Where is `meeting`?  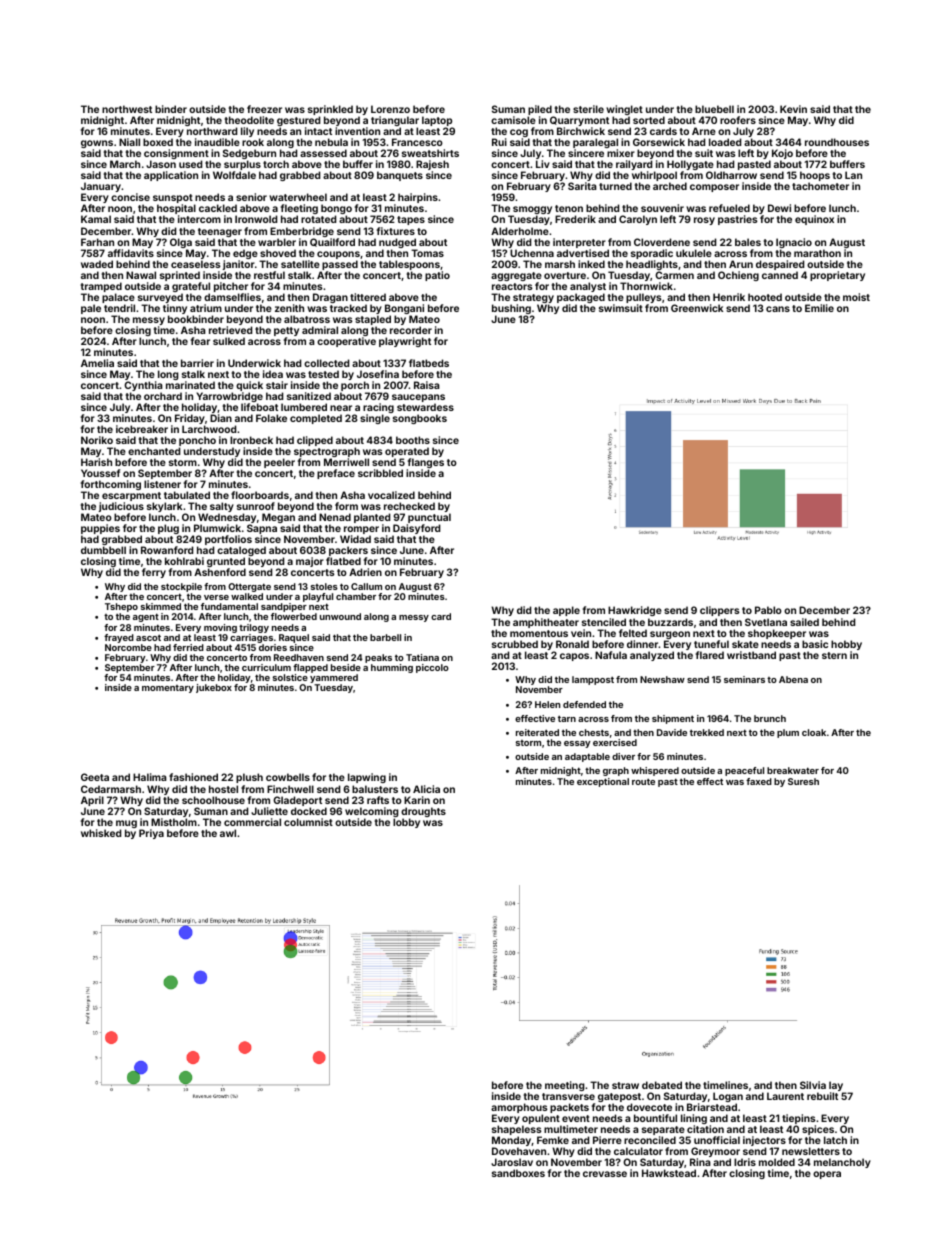 meeting is located at coordinates (565, 1086).
